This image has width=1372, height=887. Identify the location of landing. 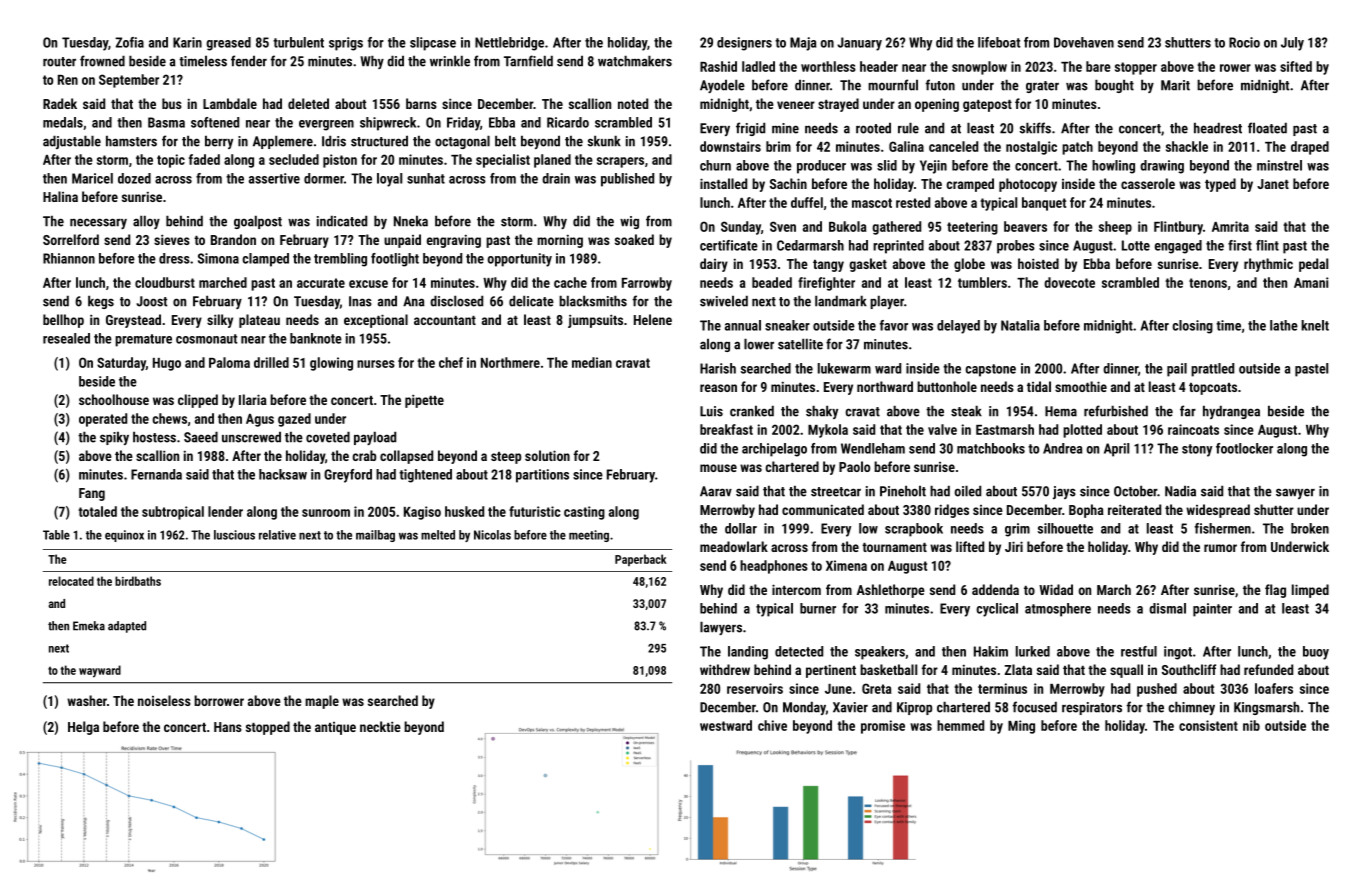
(748, 653).
